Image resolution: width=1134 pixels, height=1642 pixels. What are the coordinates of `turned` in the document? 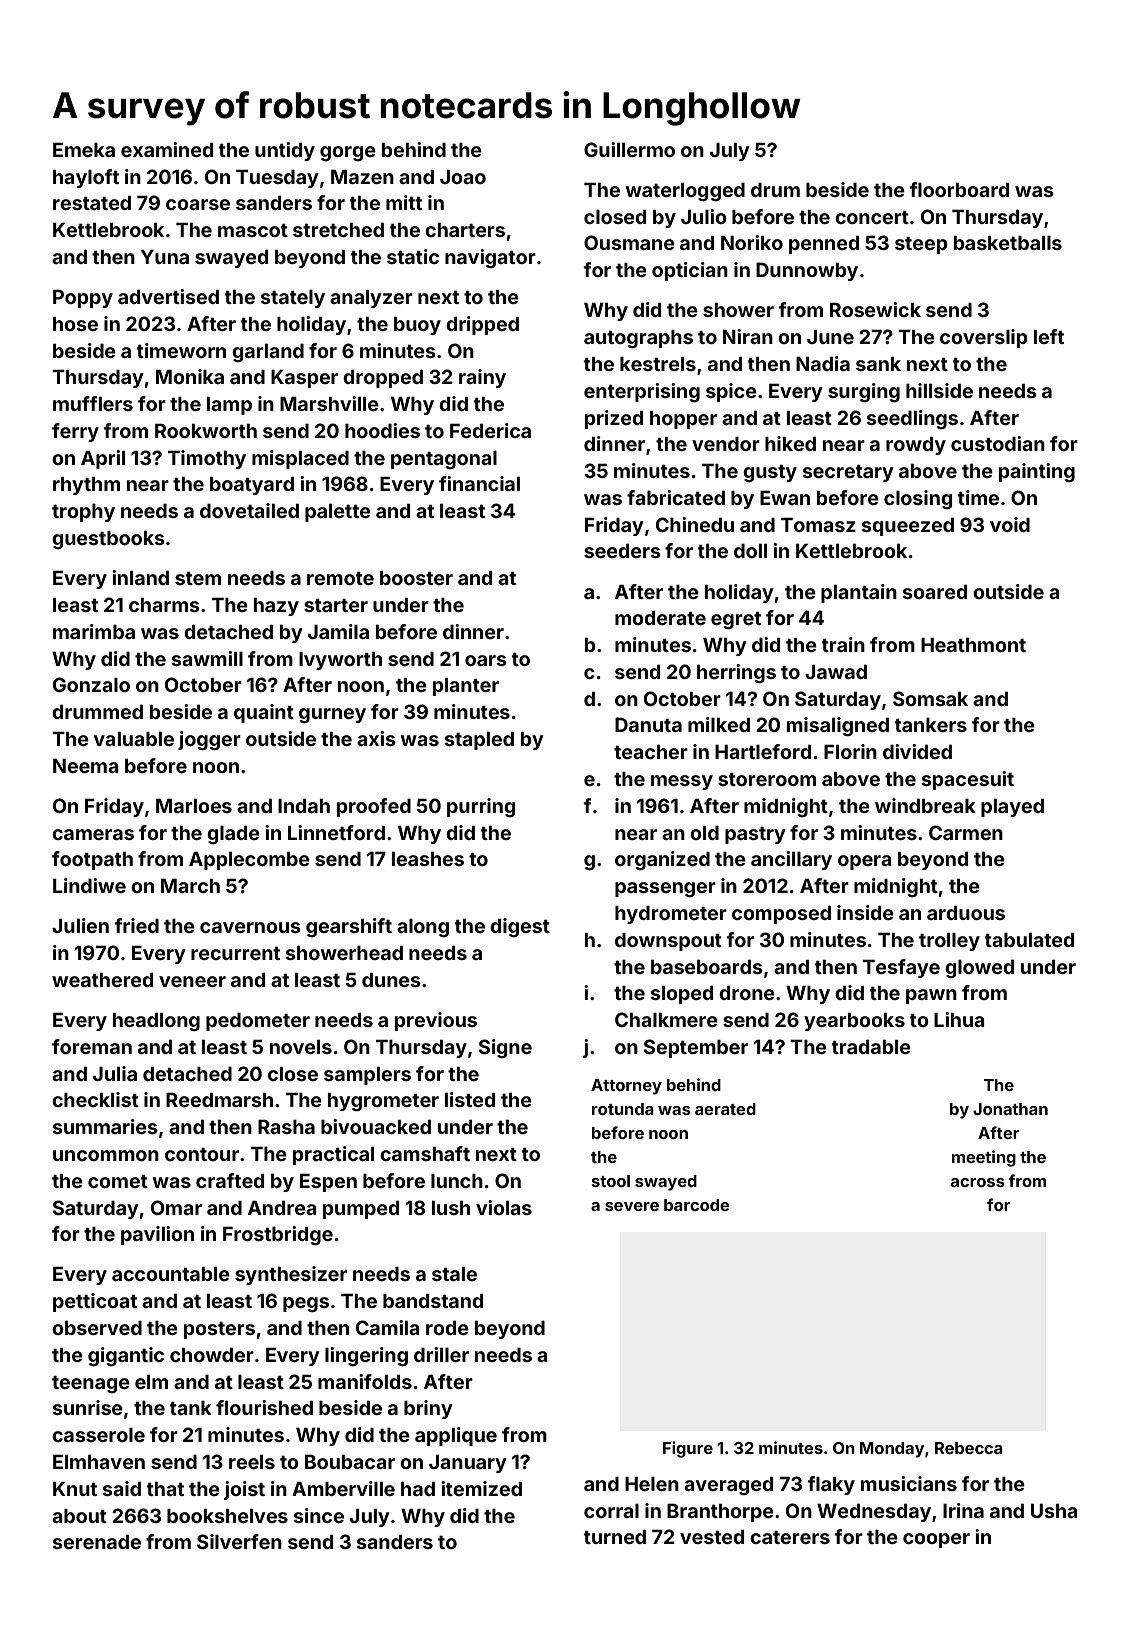 It's located at (615, 1536).
